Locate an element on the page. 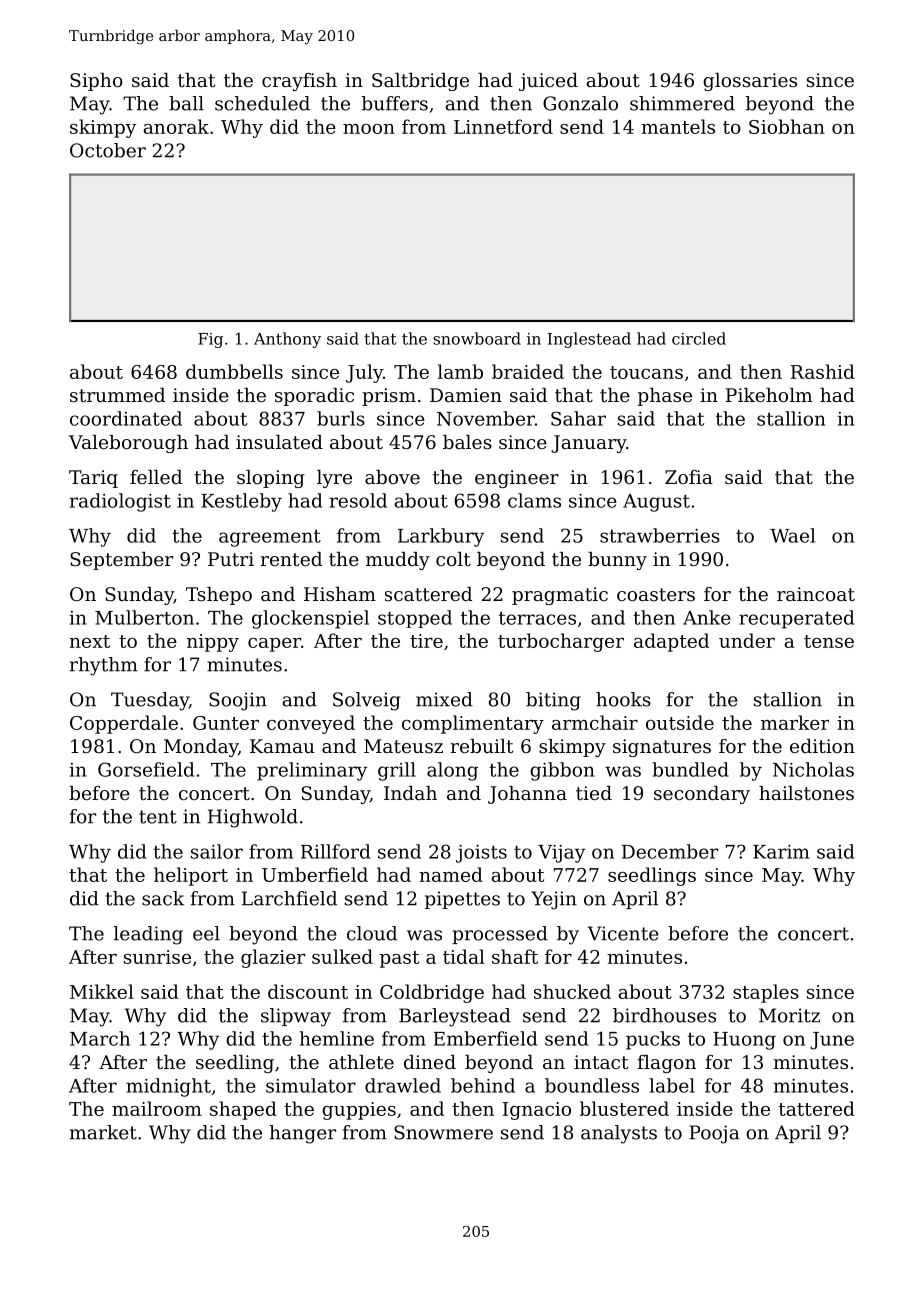 This document has height=1311, width=924. crayfish is located at coordinates (299, 82).
